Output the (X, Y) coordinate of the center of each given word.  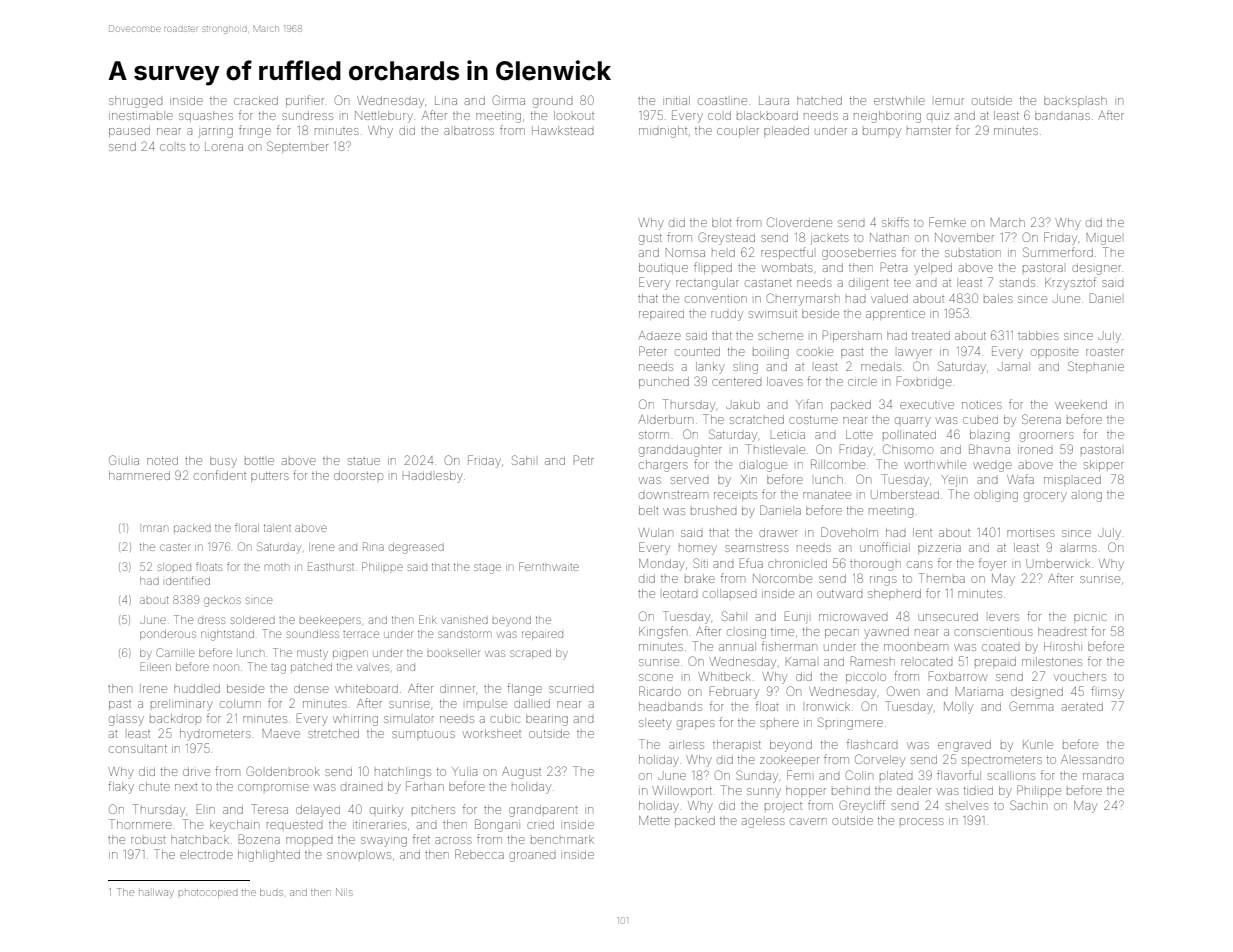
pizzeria (939, 549)
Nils (344, 892)
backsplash (1075, 101)
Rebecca (479, 854)
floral (247, 527)
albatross (469, 130)
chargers (663, 466)
